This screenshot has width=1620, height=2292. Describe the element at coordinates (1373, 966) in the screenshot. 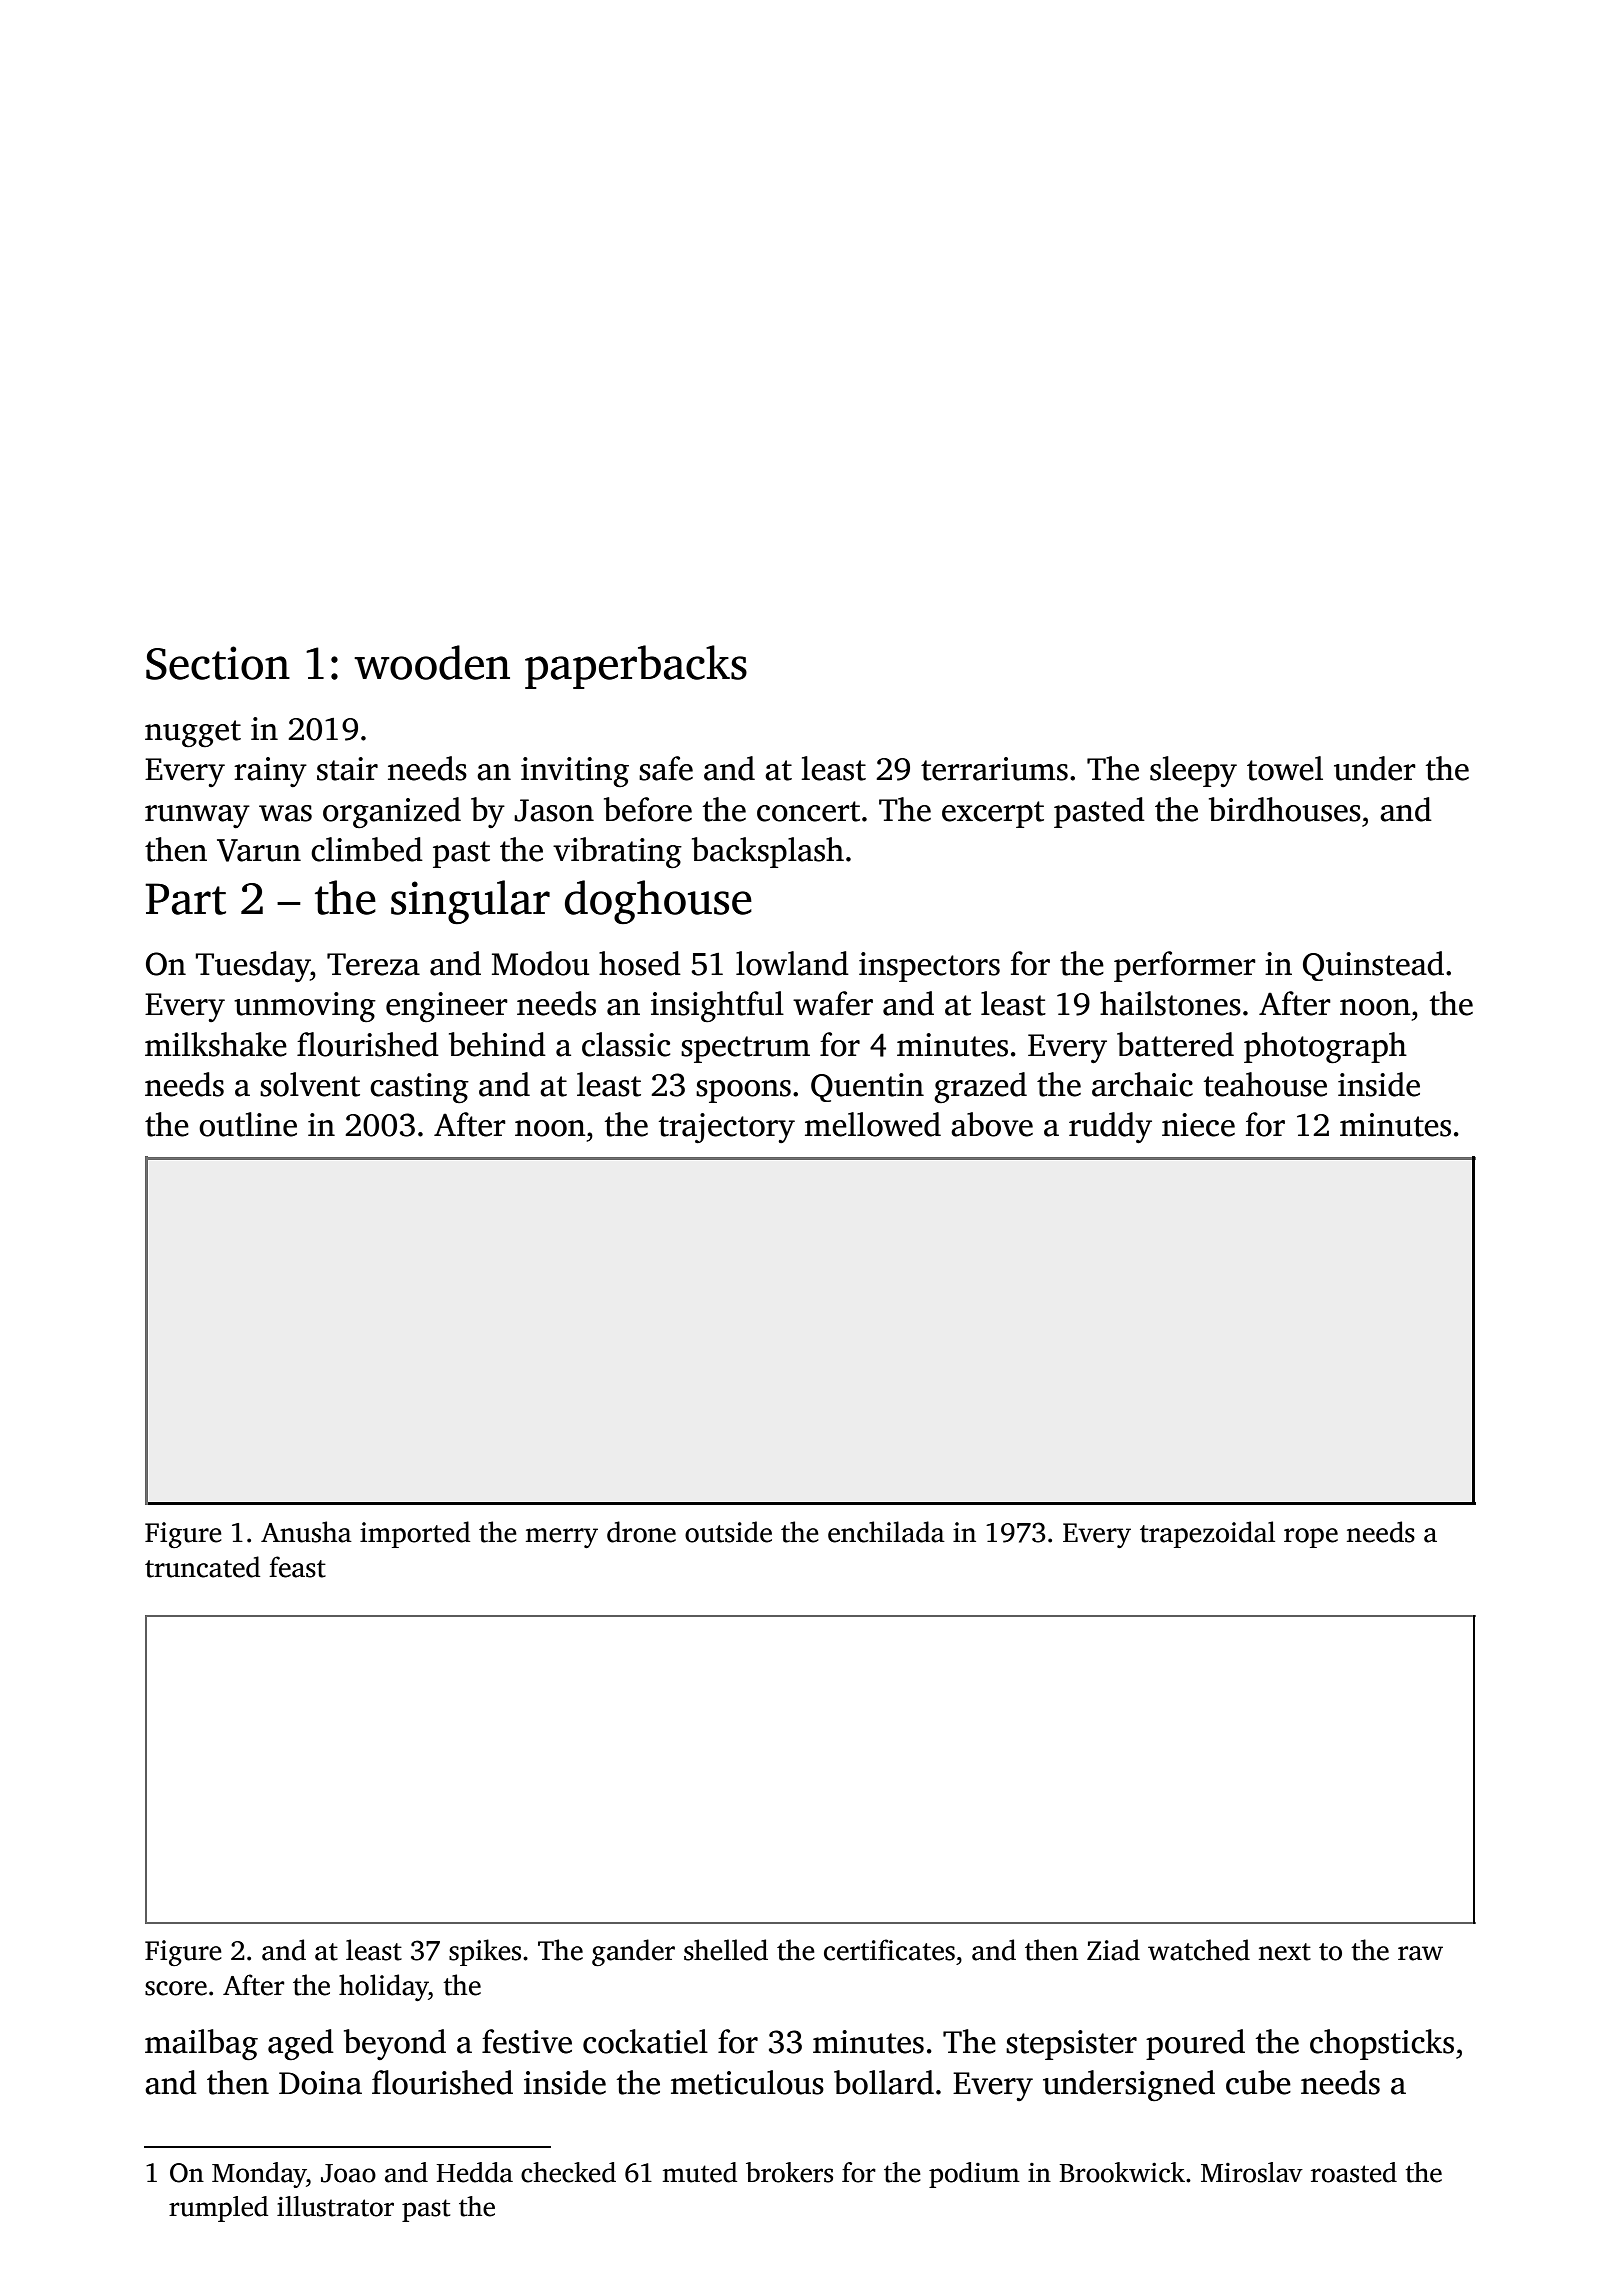

I see `Quinstead` at that location.
